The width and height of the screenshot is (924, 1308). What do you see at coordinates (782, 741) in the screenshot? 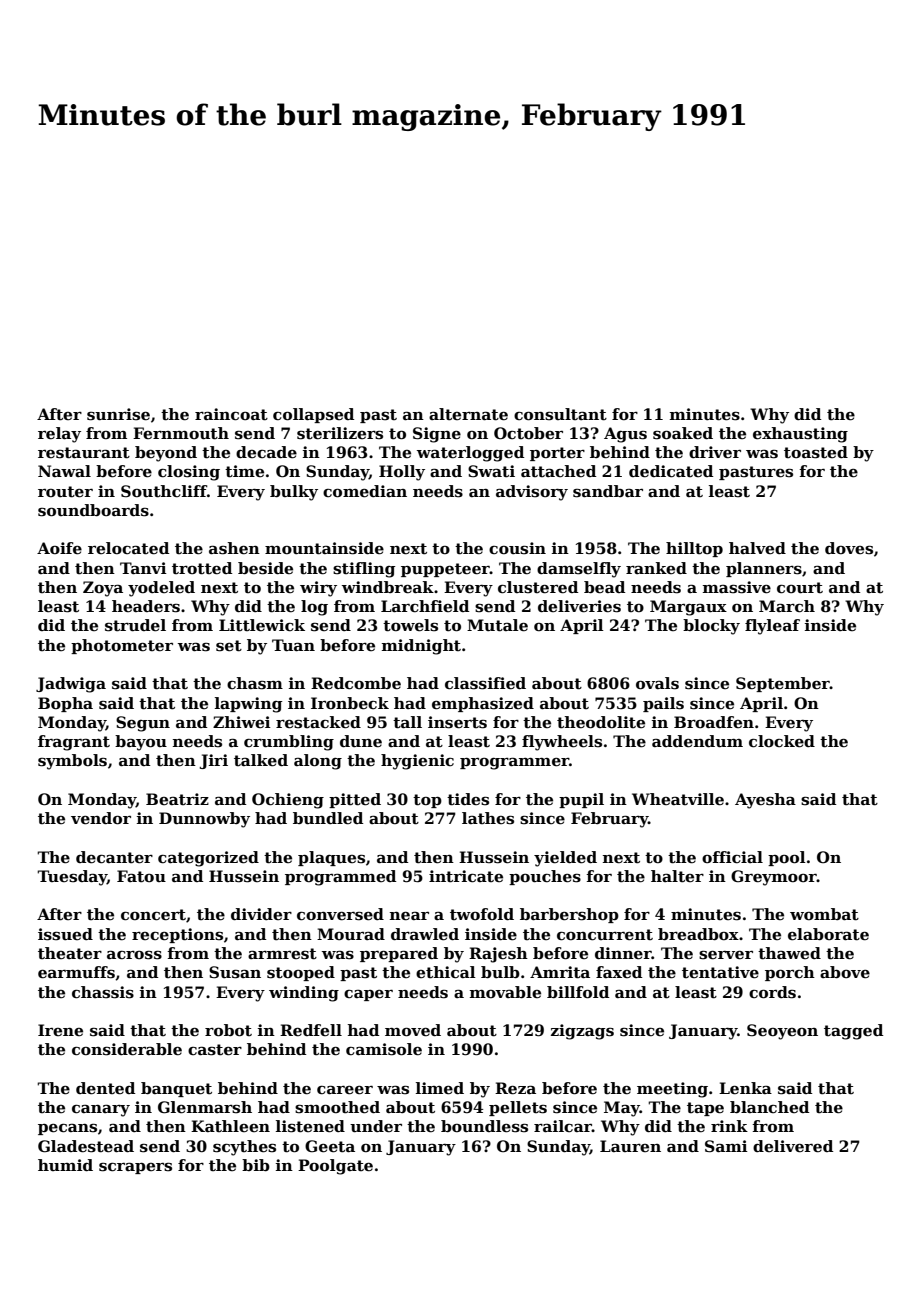
I see `clocked` at bounding box center [782, 741].
